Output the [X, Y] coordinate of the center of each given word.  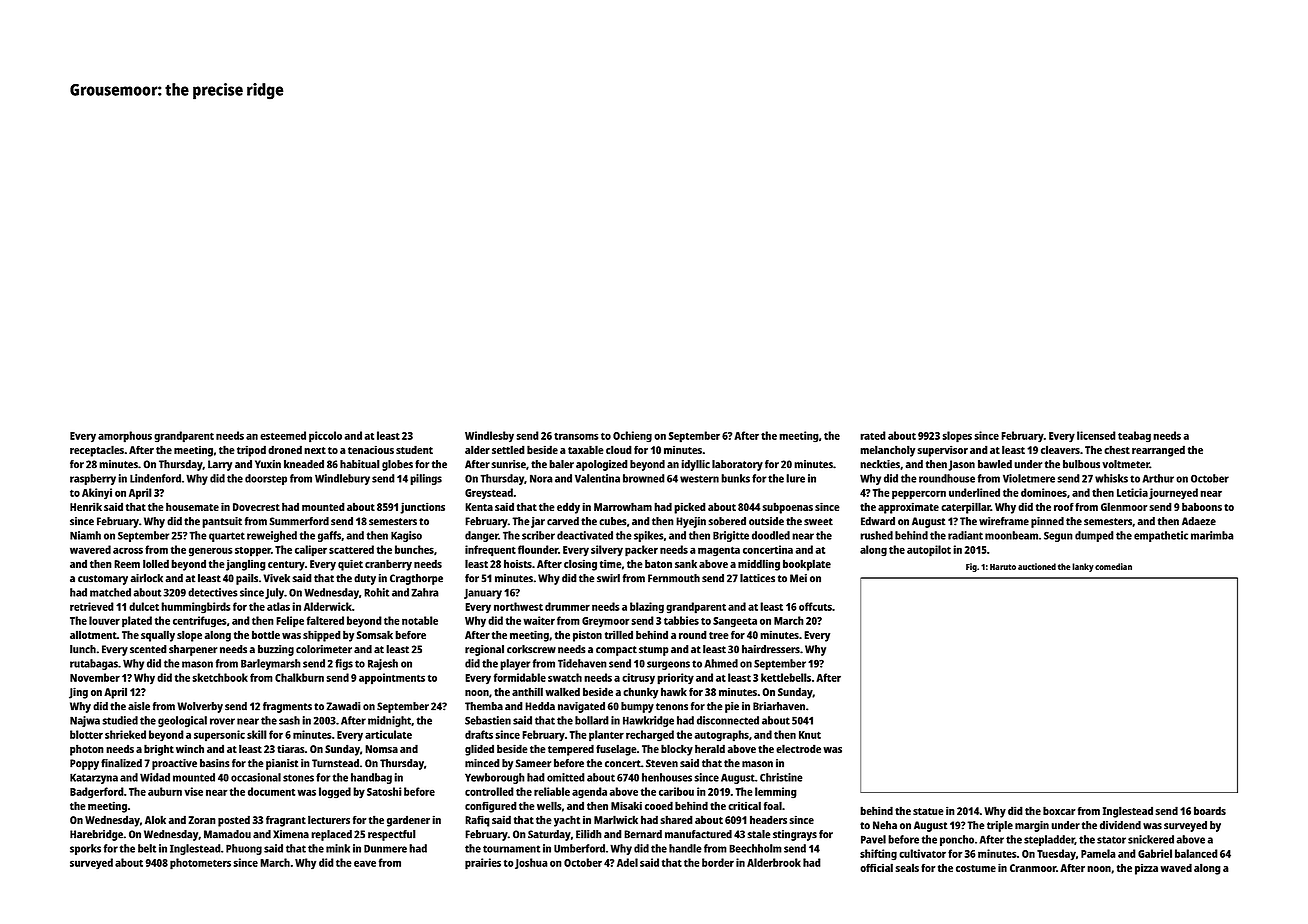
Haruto [1003, 567]
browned [644, 478]
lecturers [329, 819]
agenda [589, 792]
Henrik [86, 506]
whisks [1111, 478]
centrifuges [199, 621]
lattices [757, 578]
